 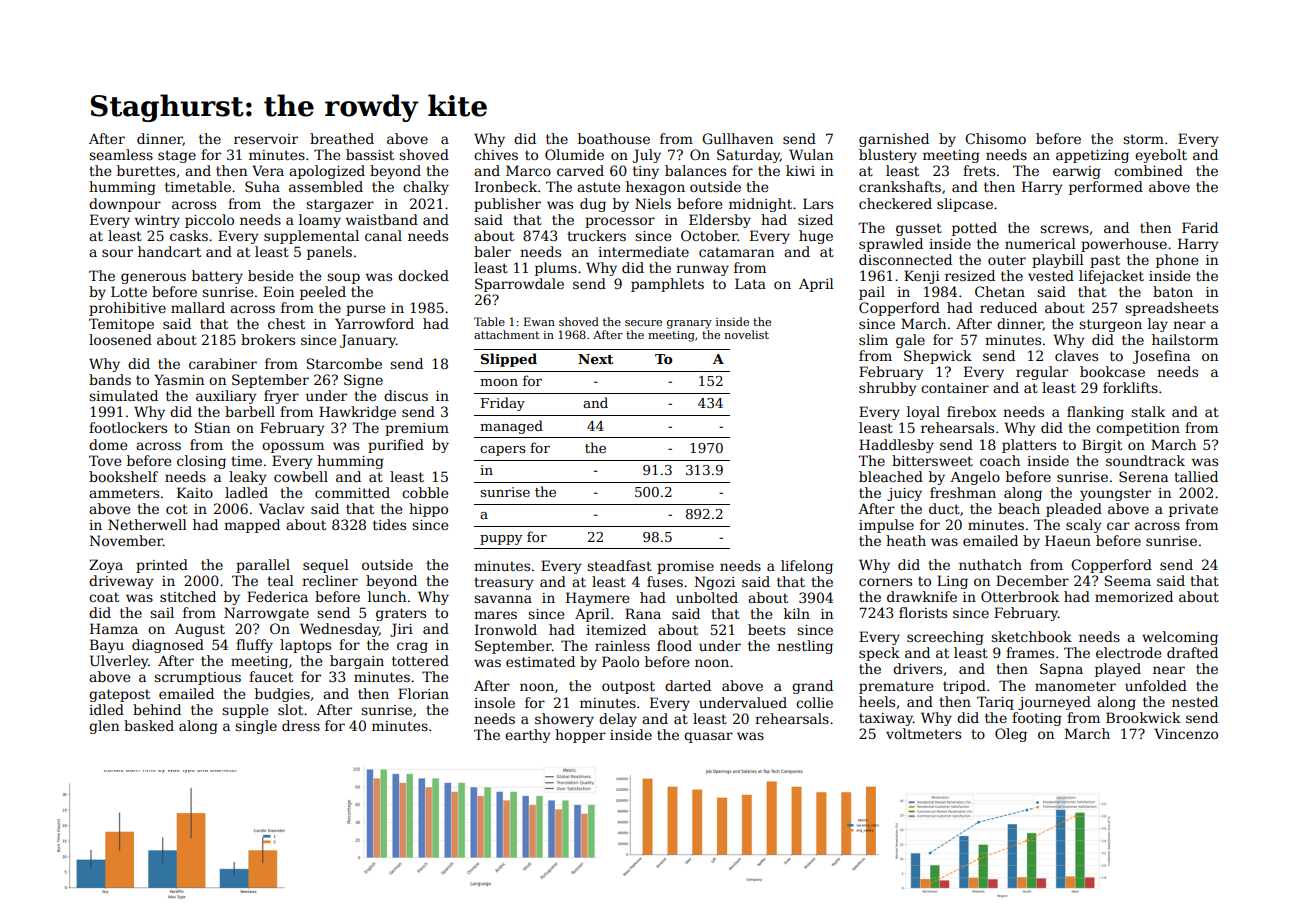 I want to click on insole, so click(x=494, y=702).
